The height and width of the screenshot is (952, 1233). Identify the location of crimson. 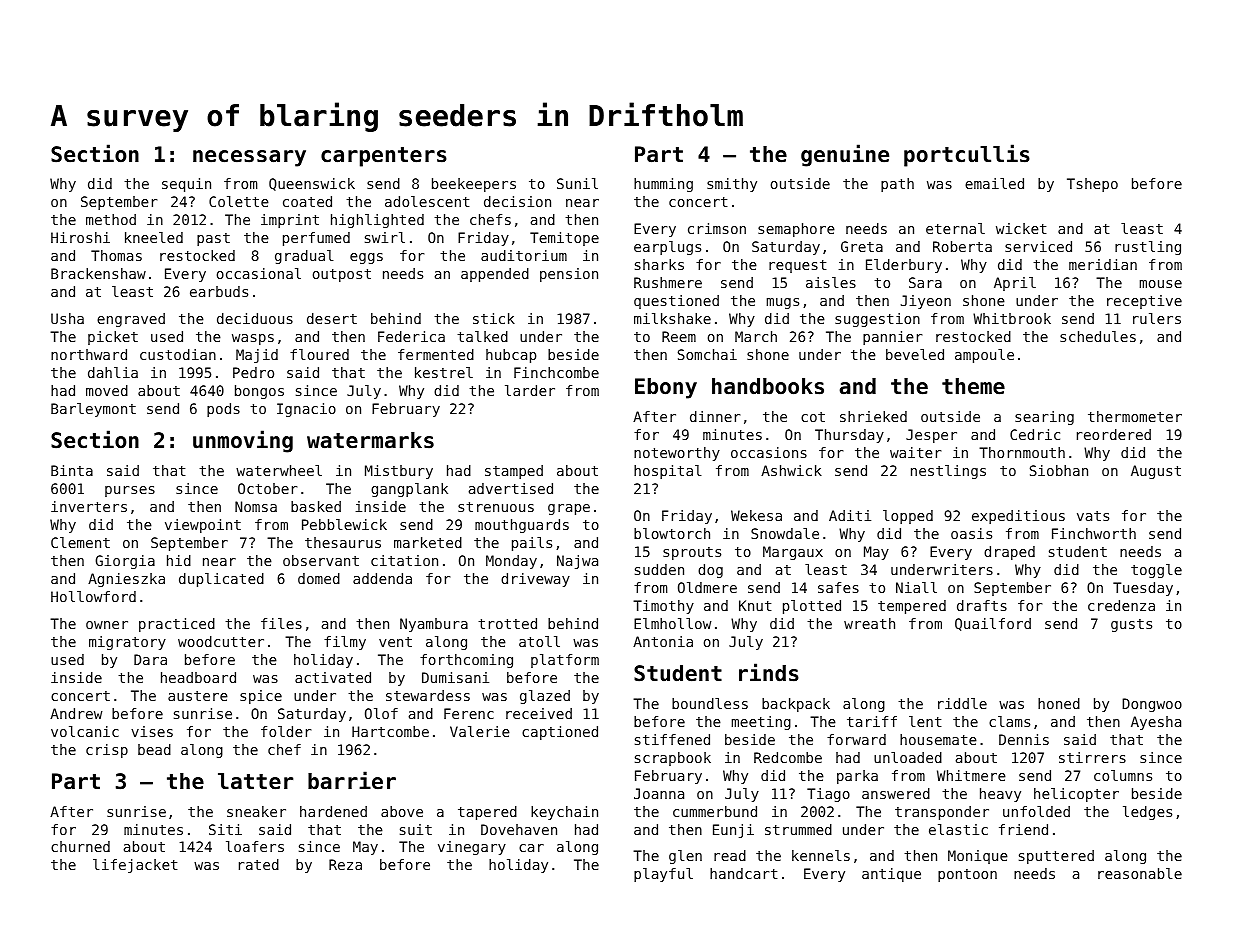
(717, 228).
